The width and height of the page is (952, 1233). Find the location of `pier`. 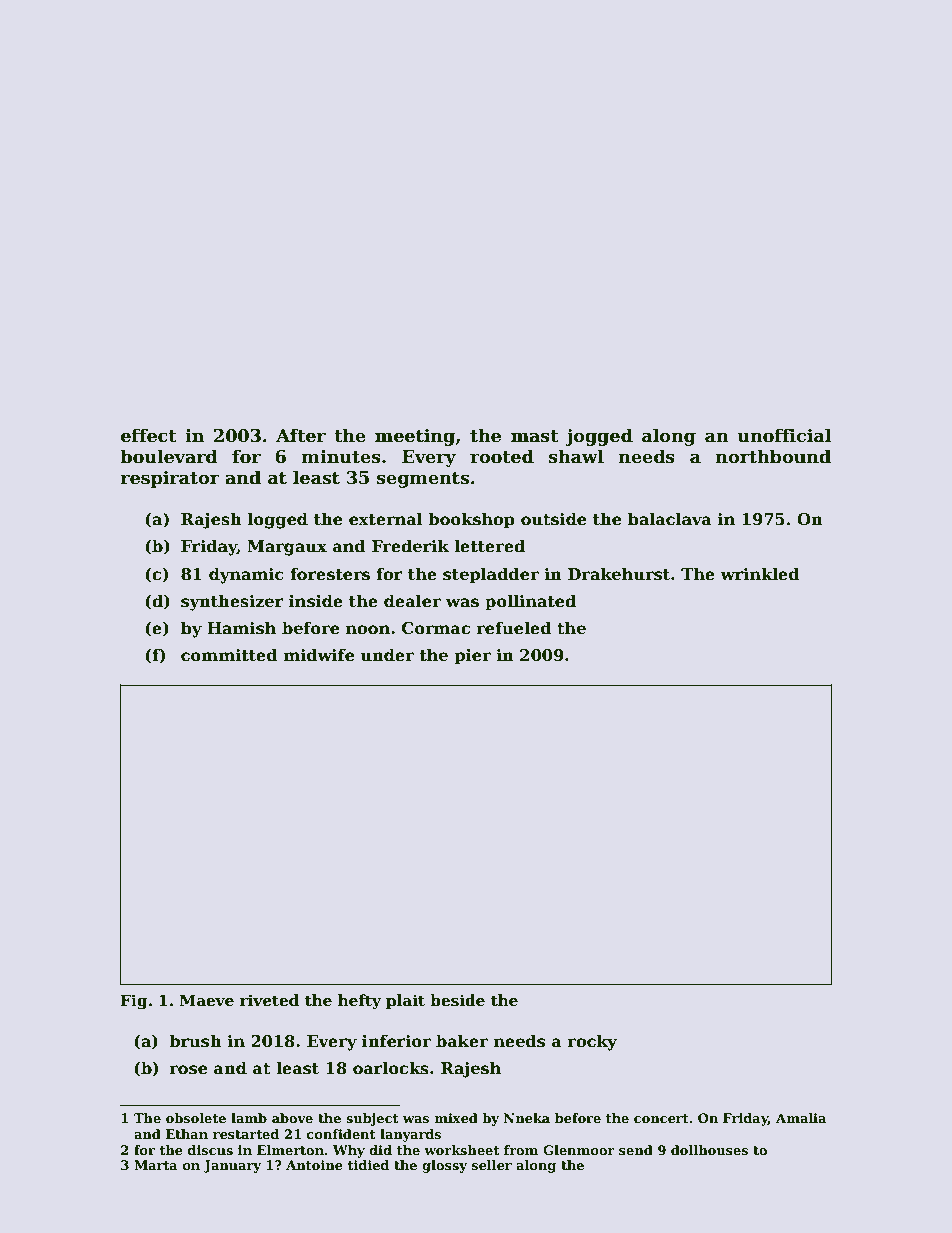

pier is located at coordinates (472, 657).
